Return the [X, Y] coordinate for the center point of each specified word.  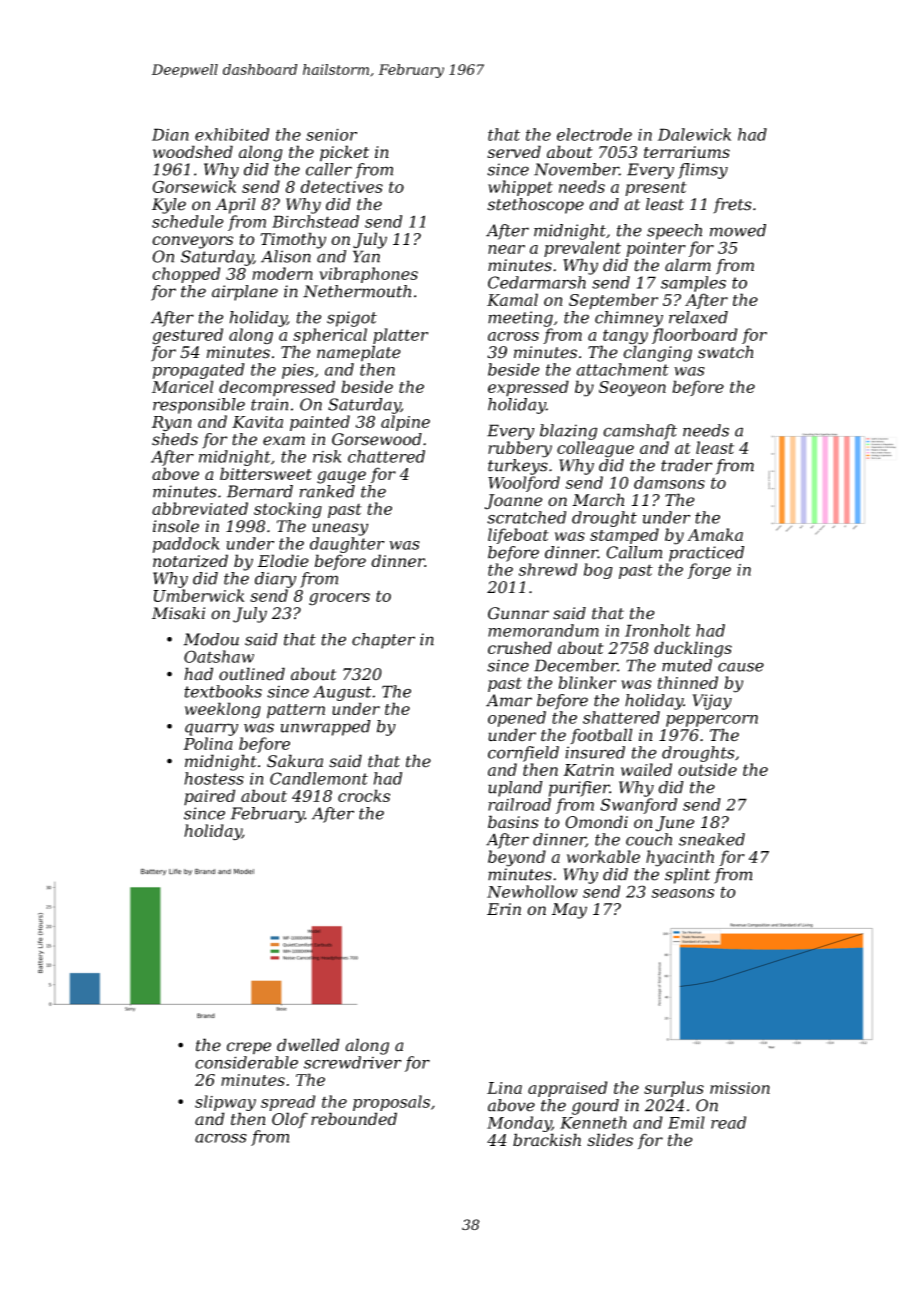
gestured [188, 336]
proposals [391, 1103]
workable [603, 856]
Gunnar [518, 613]
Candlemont [319, 778]
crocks [364, 795]
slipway [225, 1103]
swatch [725, 352]
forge [709, 571]
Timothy [293, 240]
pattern [296, 711]
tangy [625, 337]
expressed [528, 388]
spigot [352, 319]
